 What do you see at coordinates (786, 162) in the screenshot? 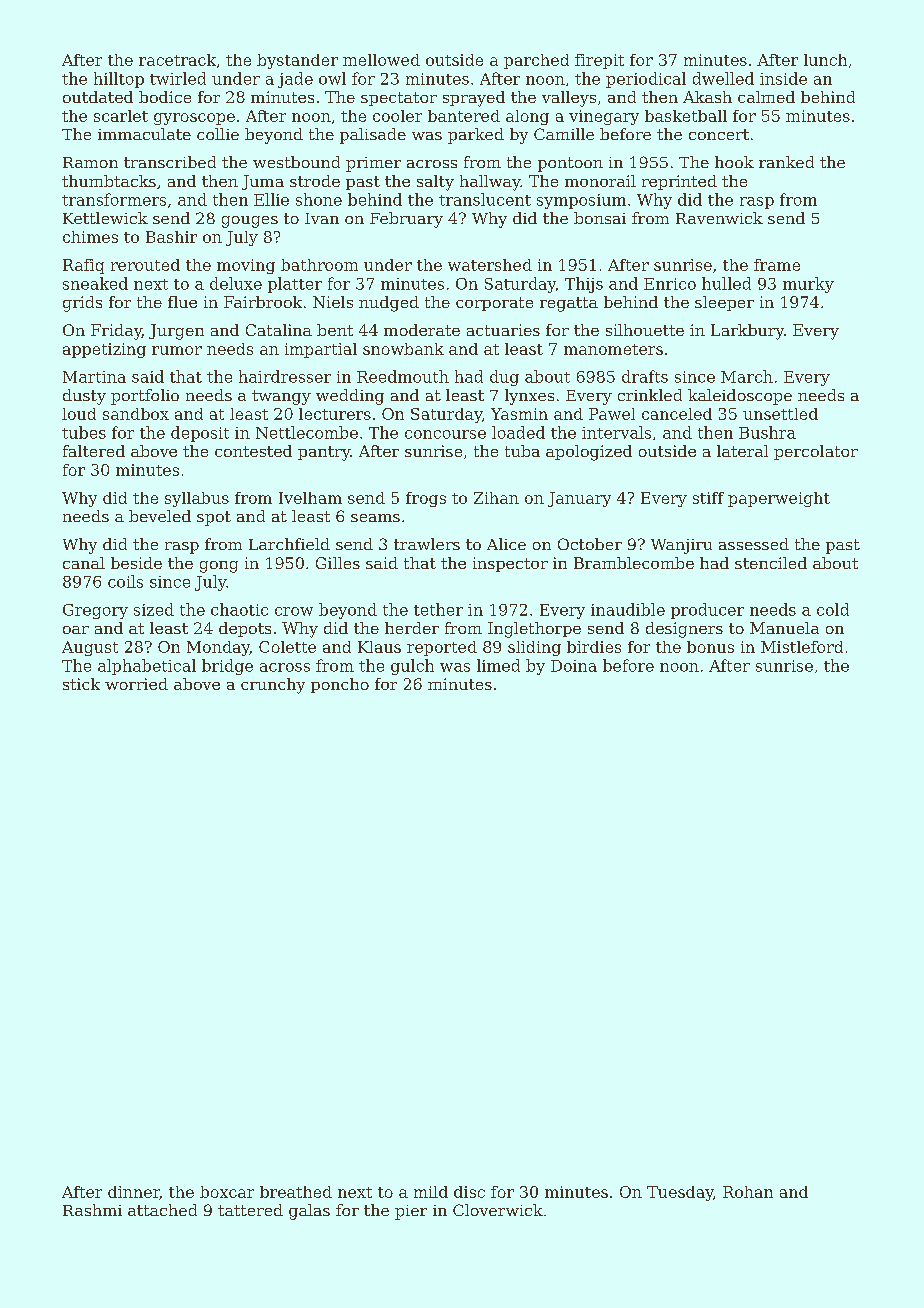
I see `ranked` at bounding box center [786, 162].
